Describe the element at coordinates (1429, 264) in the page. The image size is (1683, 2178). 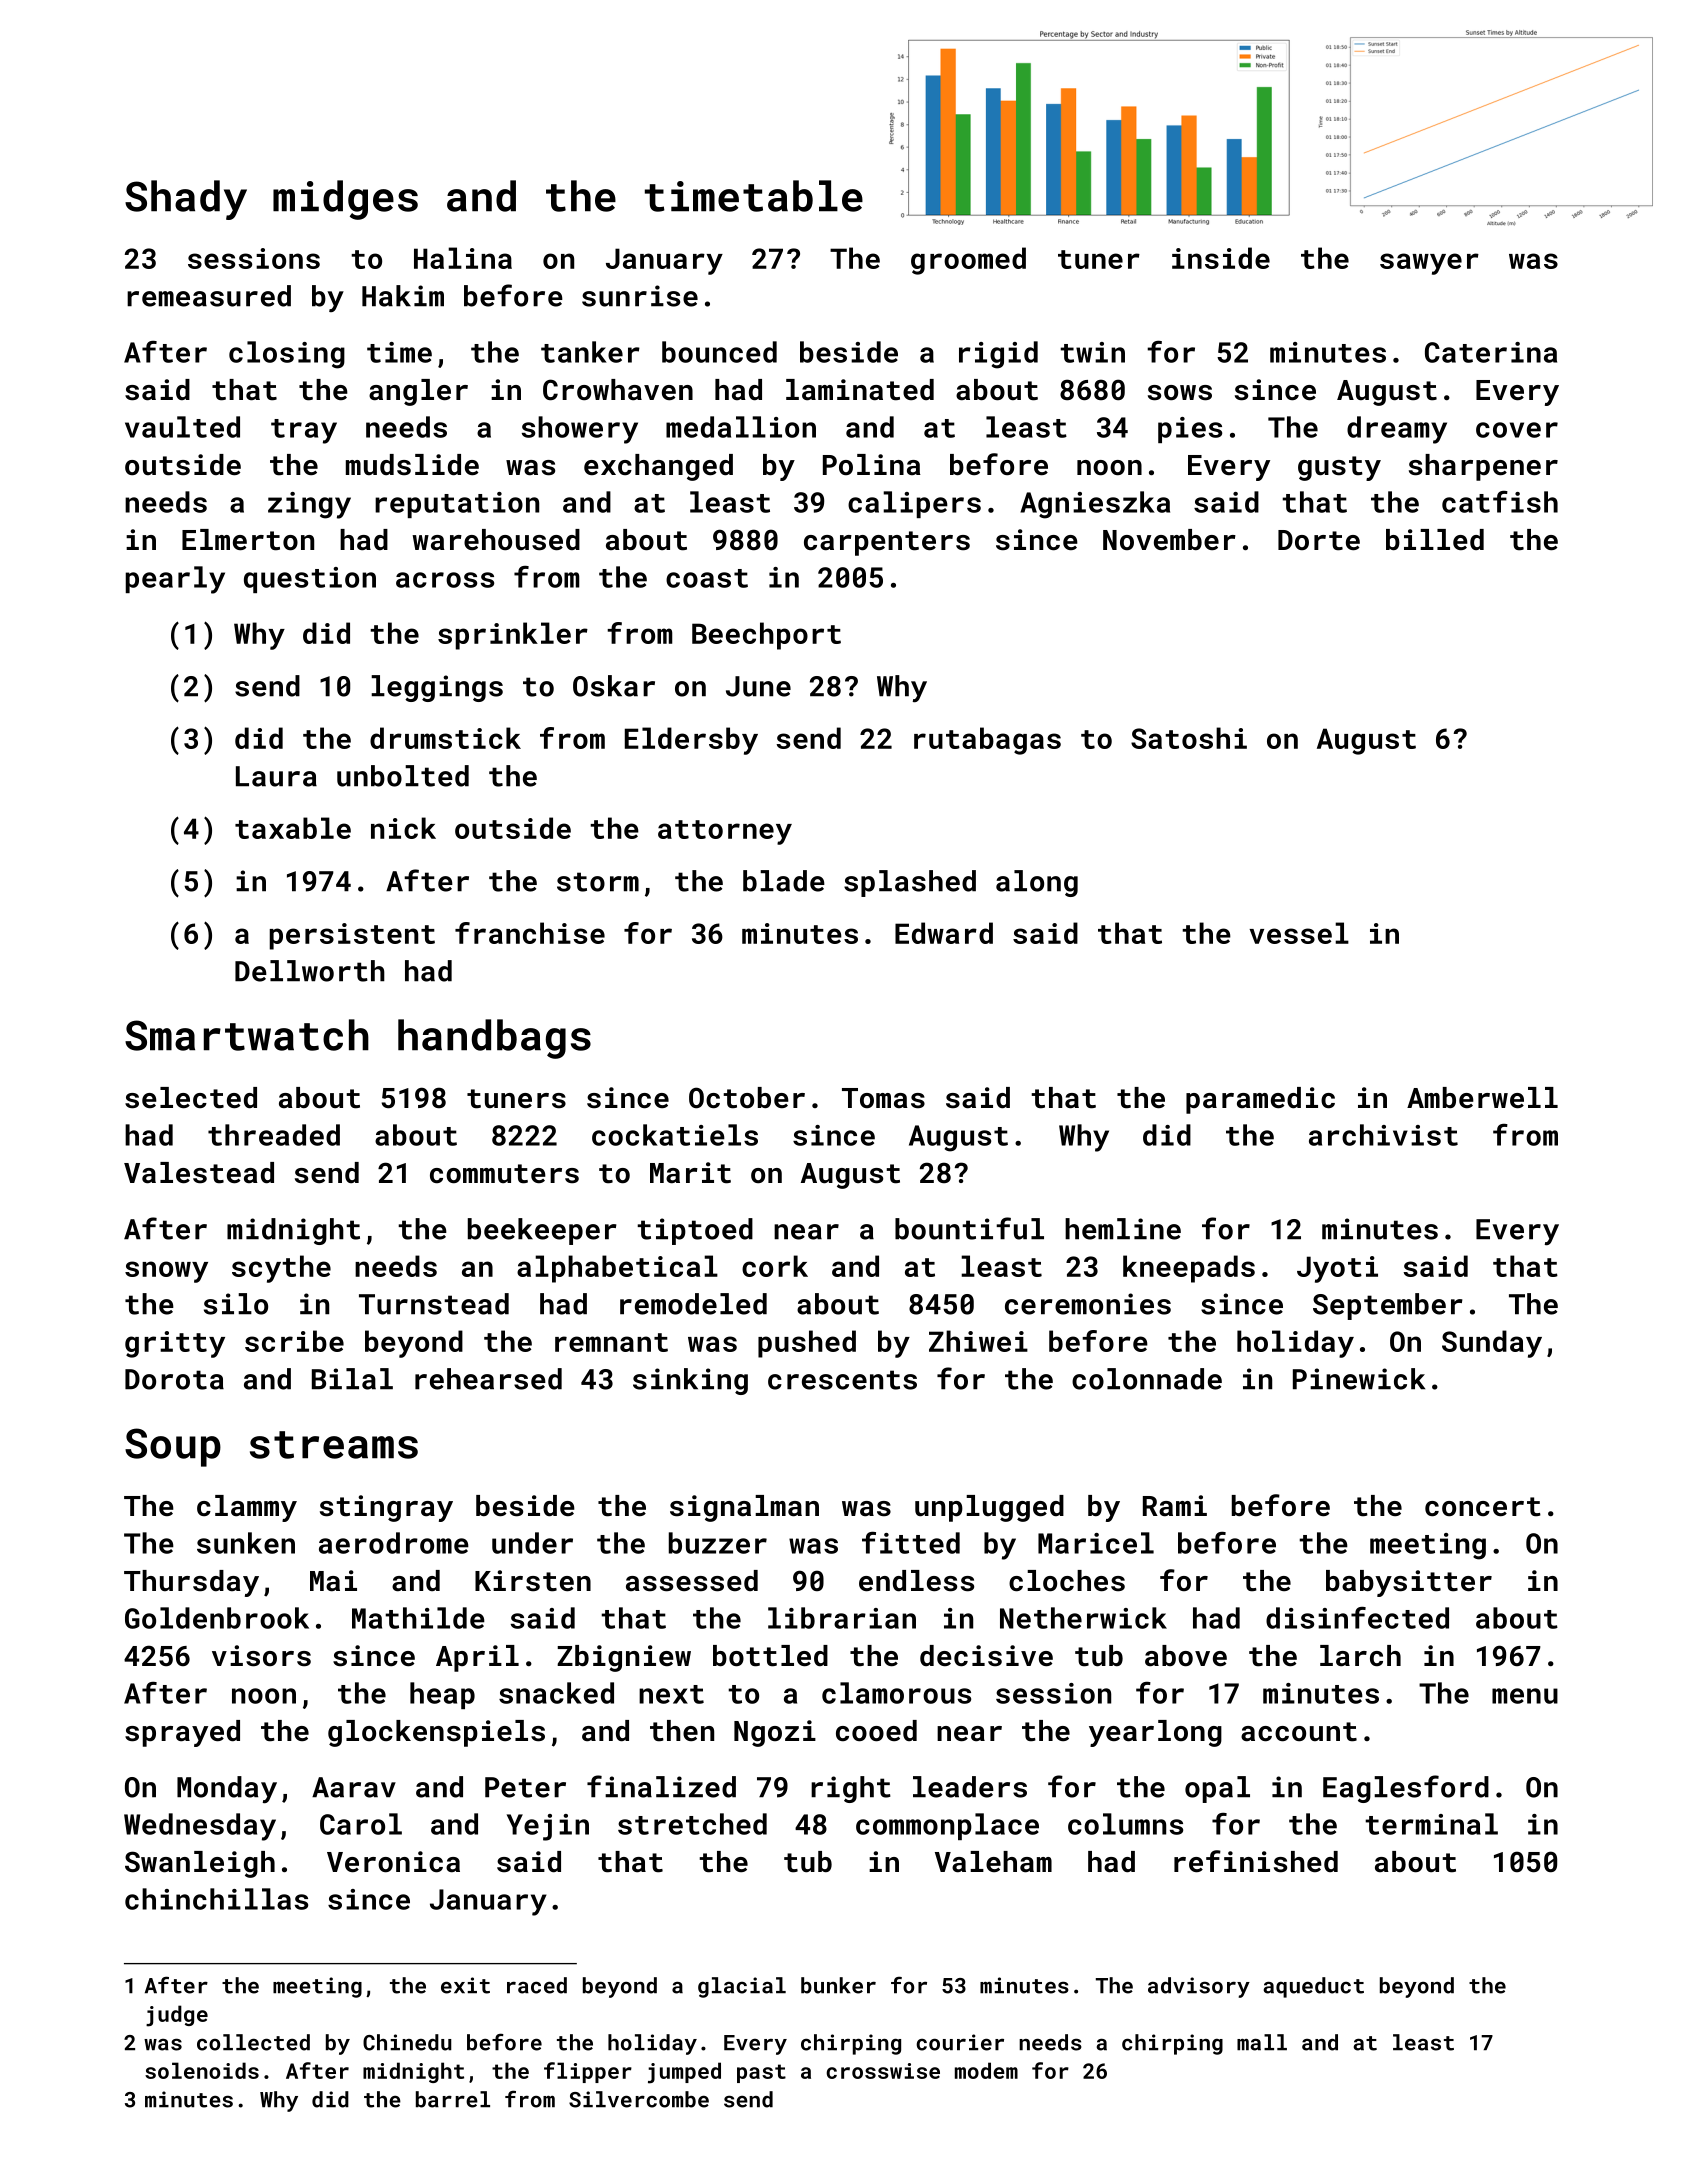
I see `sawyer` at that location.
